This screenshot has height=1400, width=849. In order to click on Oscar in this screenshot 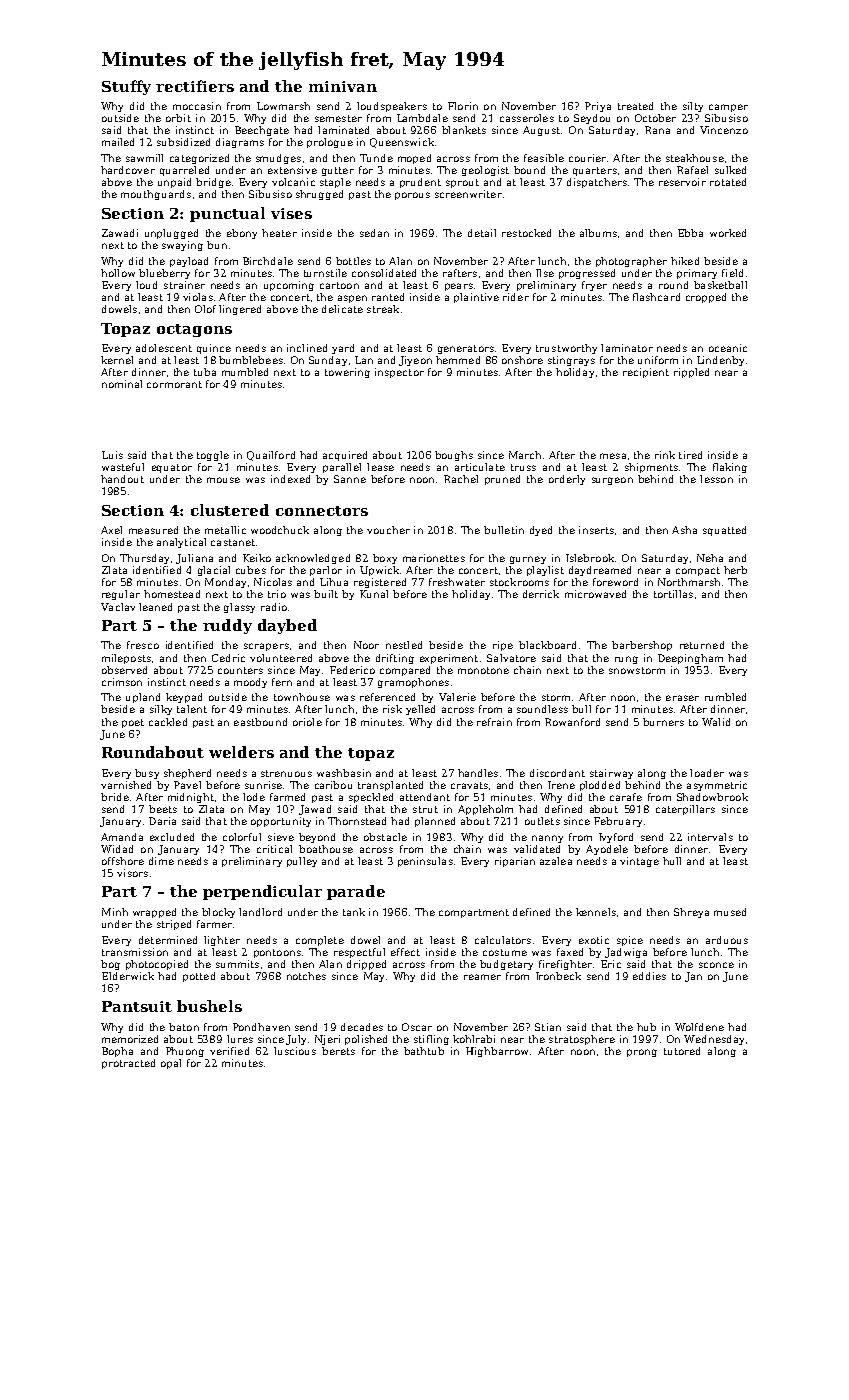, I will do `click(417, 1027)`.
